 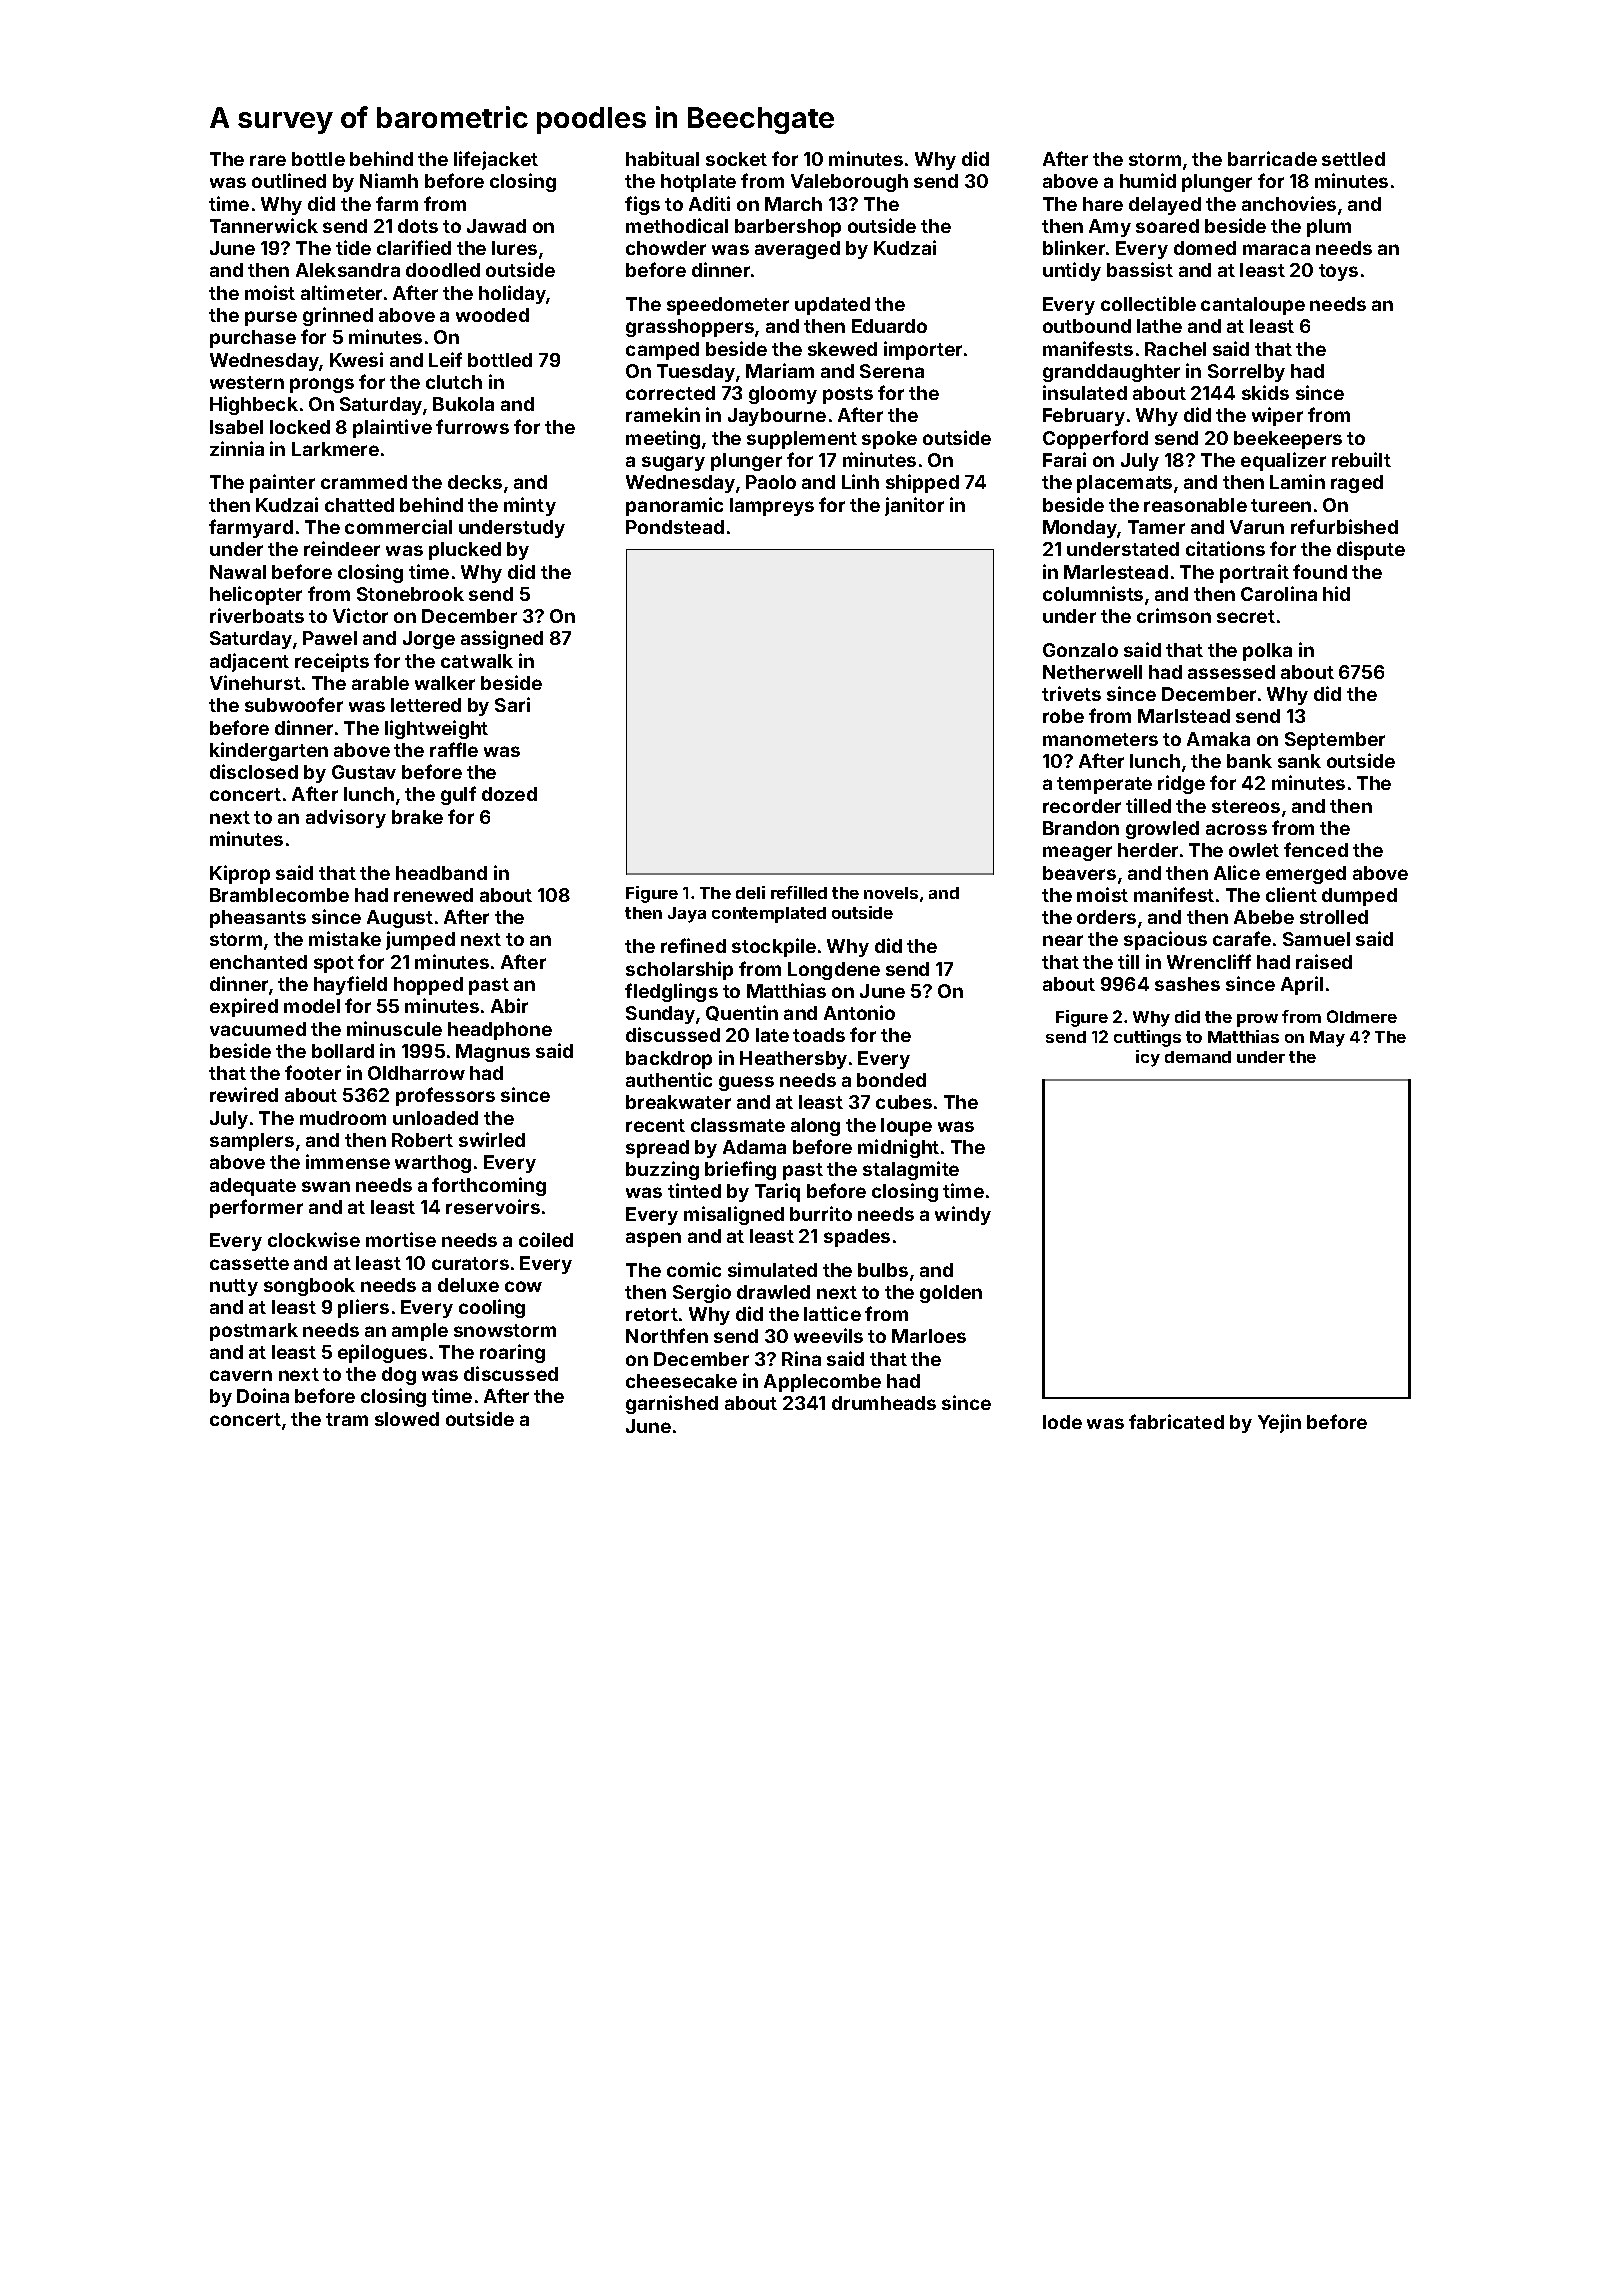 I want to click on habitual, so click(x=662, y=158).
